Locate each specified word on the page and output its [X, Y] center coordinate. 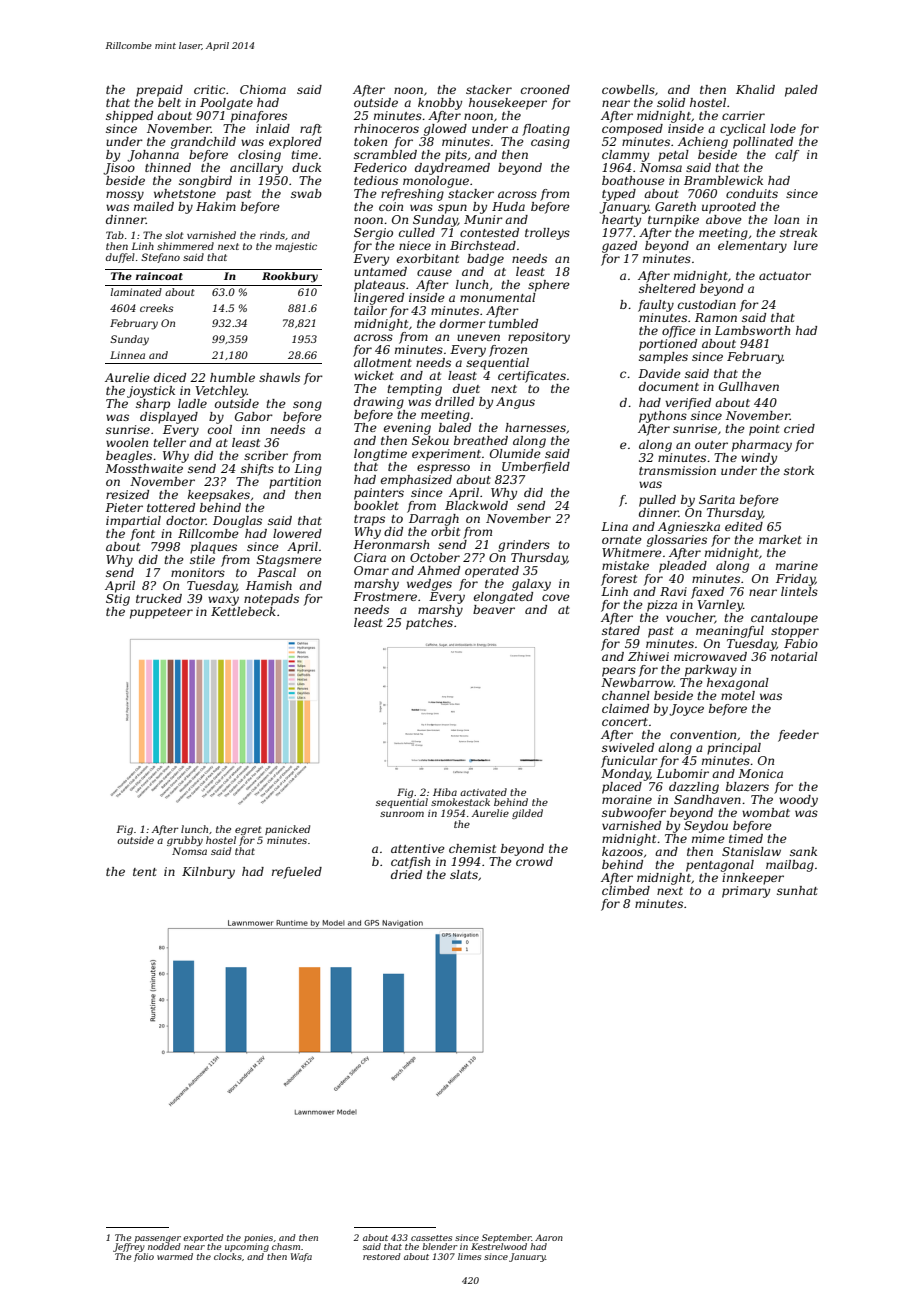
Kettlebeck [243, 611]
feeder [798, 736]
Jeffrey [129, 1247]
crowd [534, 861]
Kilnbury [208, 873]
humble [232, 377]
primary [746, 892]
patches [429, 624]
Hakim [216, 206]
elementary [752, 247]
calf [787, 156]
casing [550, 143]
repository [539, 338]
